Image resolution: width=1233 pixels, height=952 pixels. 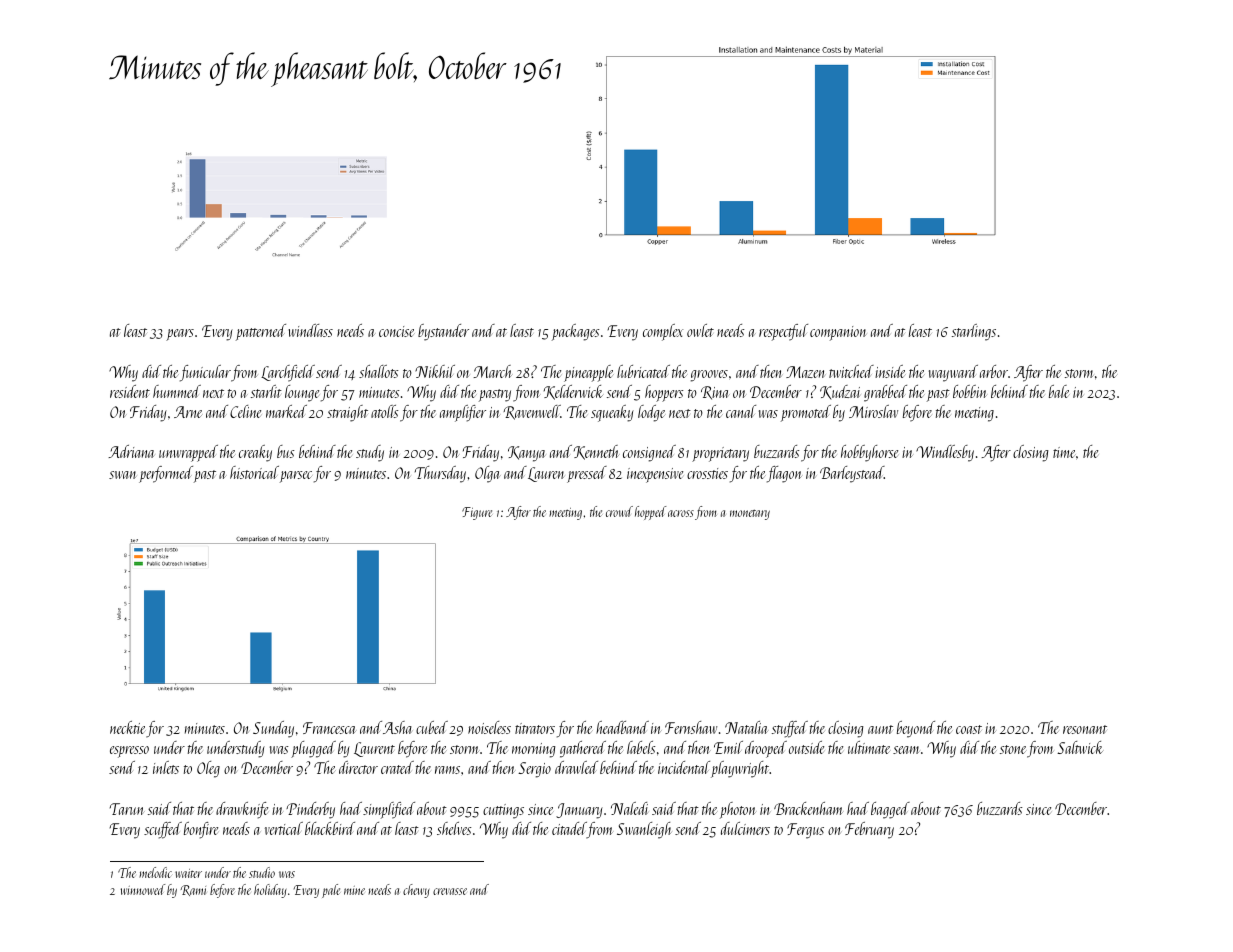 I want to click on concise, so click(x=397, y=331).
